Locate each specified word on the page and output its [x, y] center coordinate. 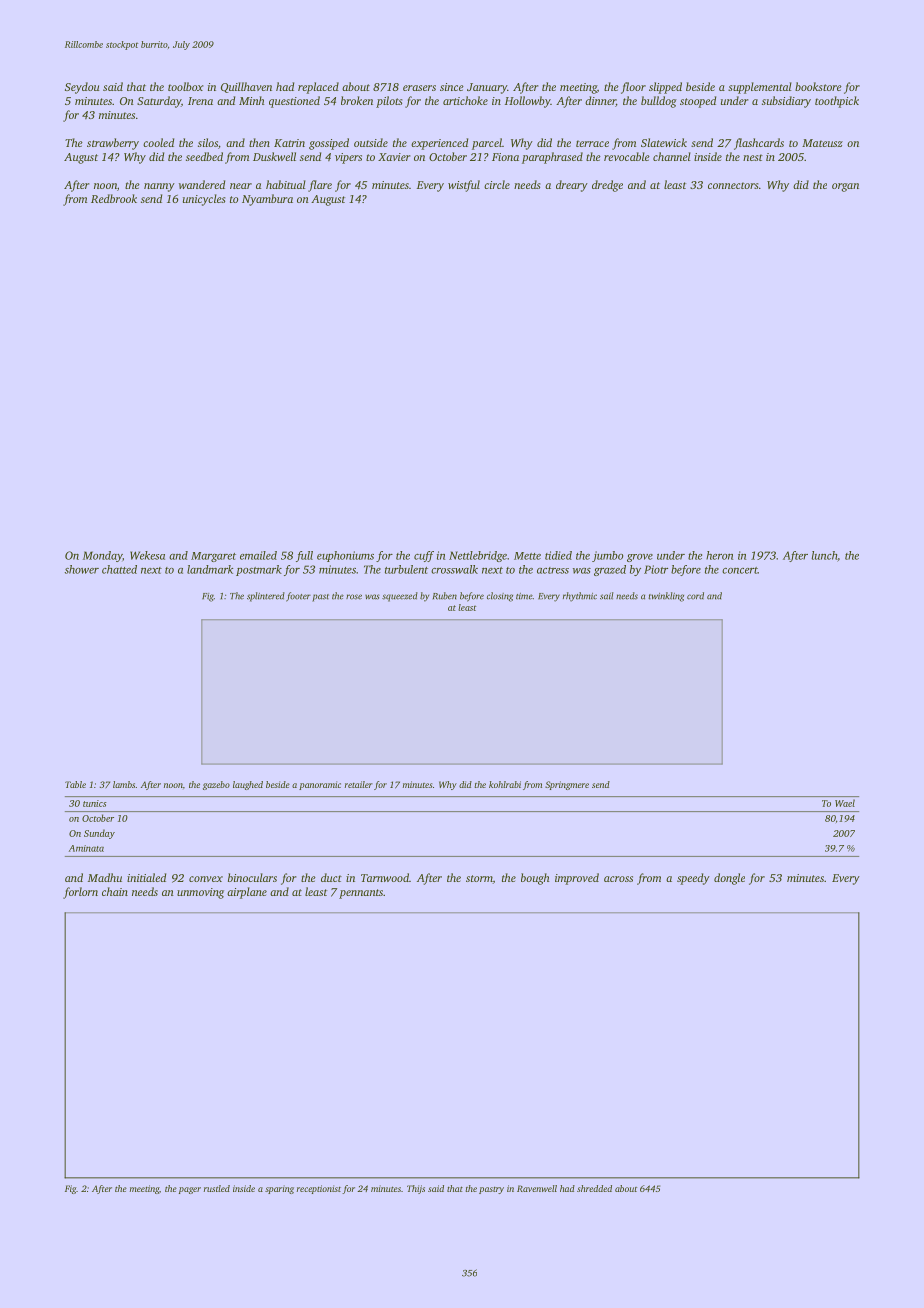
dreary [572, 186]
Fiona [505, 157]
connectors [733, 185]
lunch [824, 555]
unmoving [200, 893]
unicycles [204, 200]
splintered [266, 597]
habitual [286, 184]
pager [190, 1190]
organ [845, 187]
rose [354, 597]
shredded [594, 1188]
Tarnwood [385, 877]
